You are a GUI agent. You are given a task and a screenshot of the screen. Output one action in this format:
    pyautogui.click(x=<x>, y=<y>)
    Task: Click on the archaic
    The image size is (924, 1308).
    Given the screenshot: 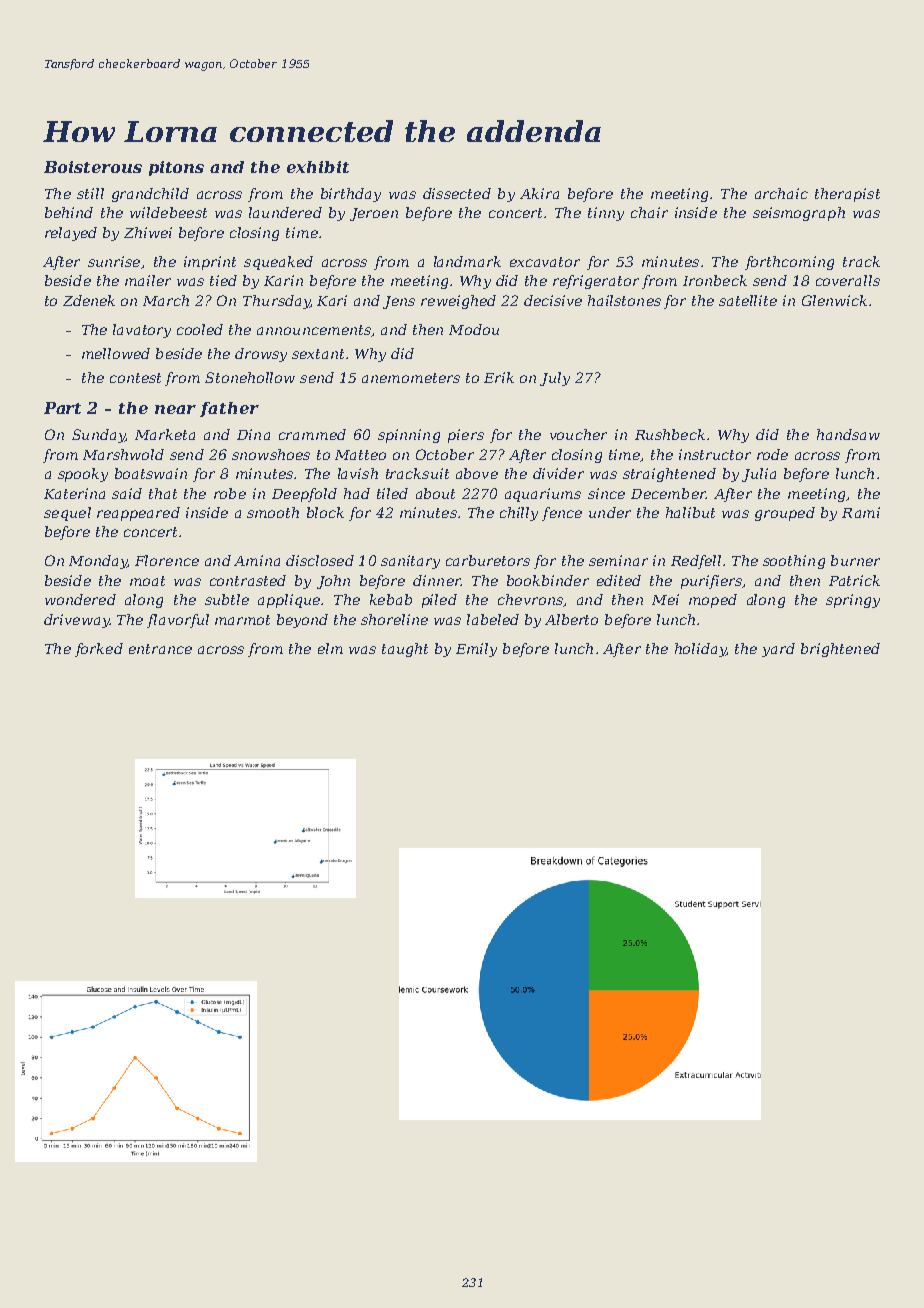 What is the action you would take?
    pyautogui.click(x=781, y=193)
